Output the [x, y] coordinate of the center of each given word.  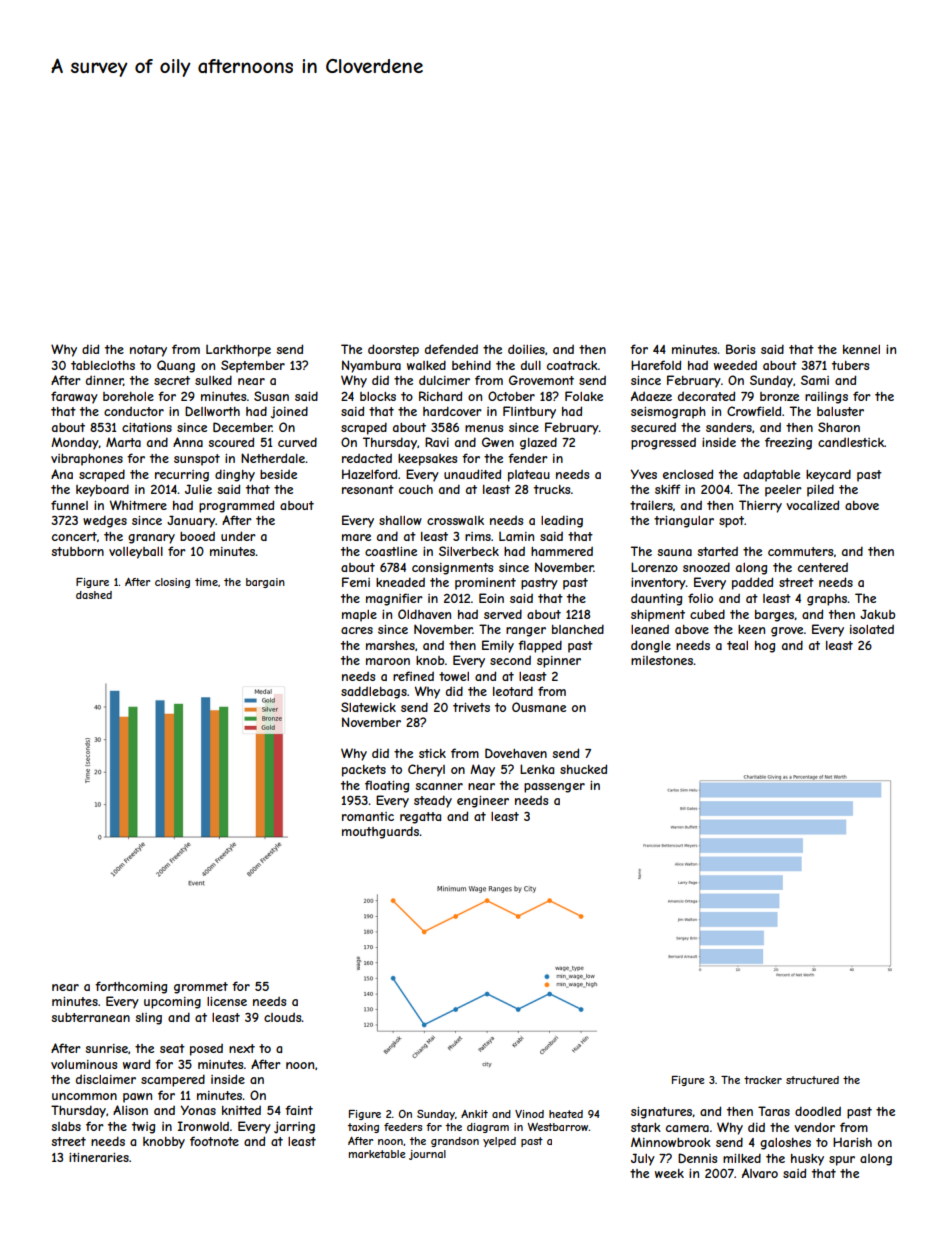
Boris [740, 349]
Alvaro [760, 1173]
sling [148, 1019]
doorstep [393, 350]
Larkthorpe [238, 351]
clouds [283, 1017]
